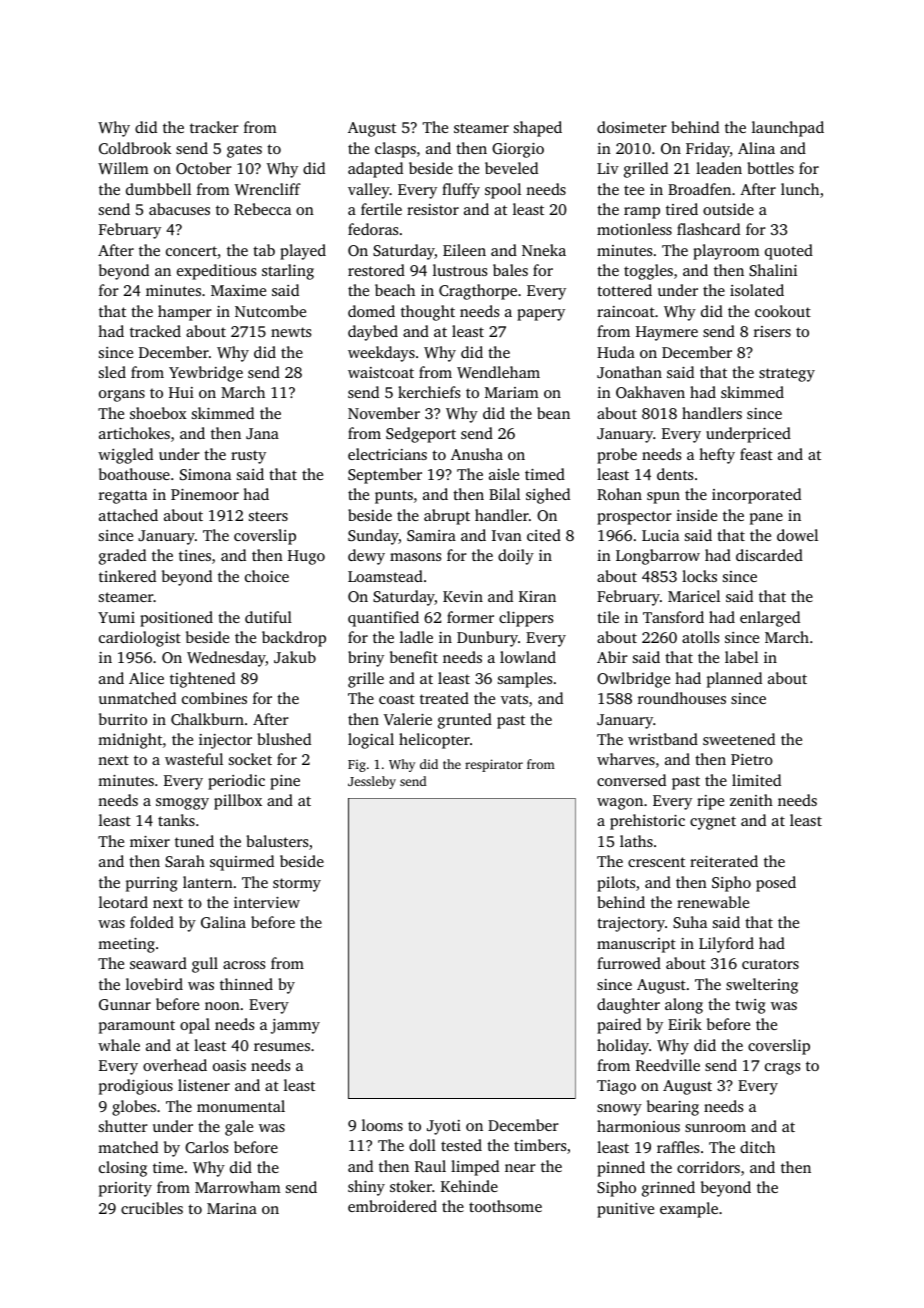  Describe the element at coordinates (756, 454) in the screenshot. I see `feast` at that location.
